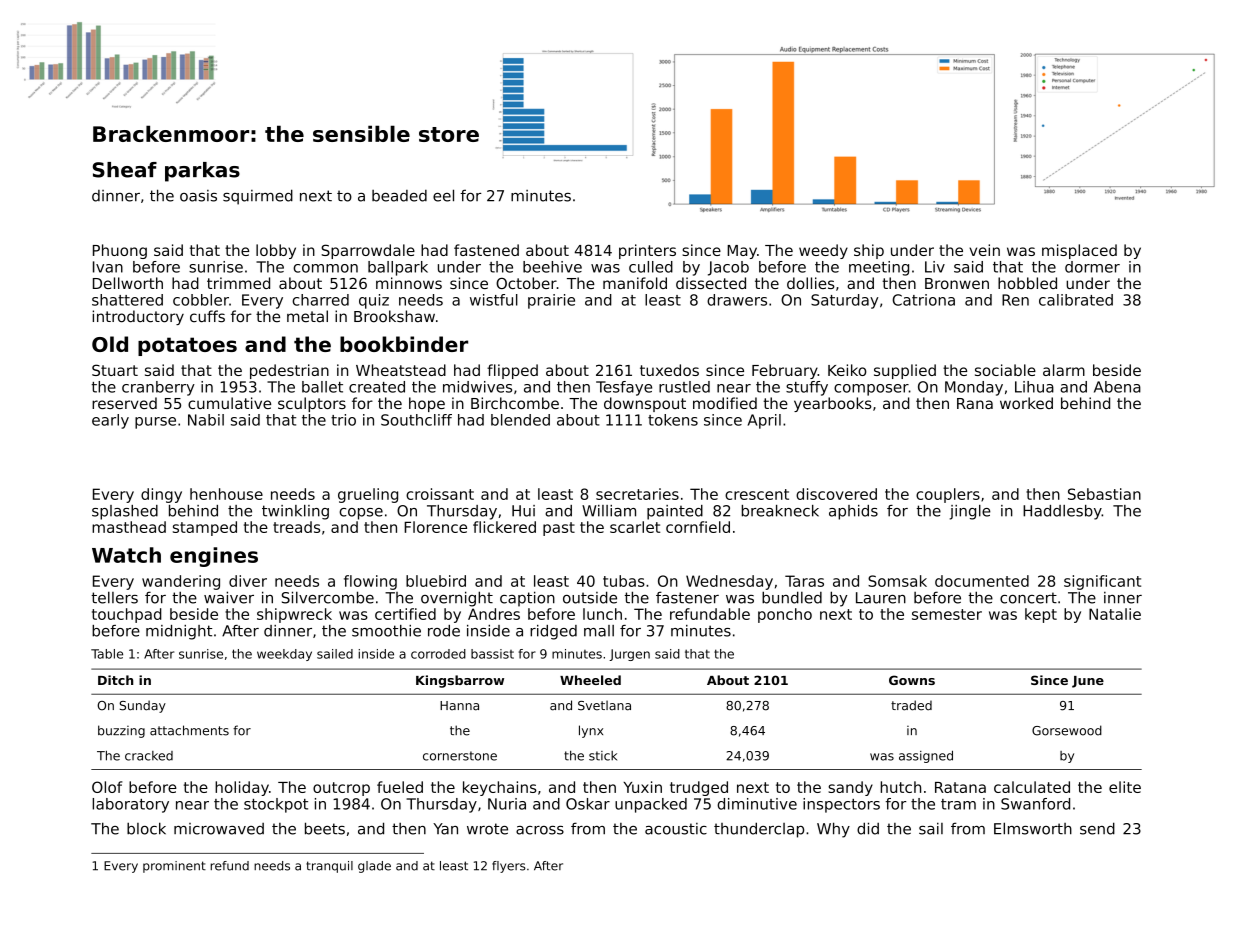 This screenshot has height=952, width=1233. Describe the element at coordinates (982, 581) in the screenshot. I see `documented` at that location.
